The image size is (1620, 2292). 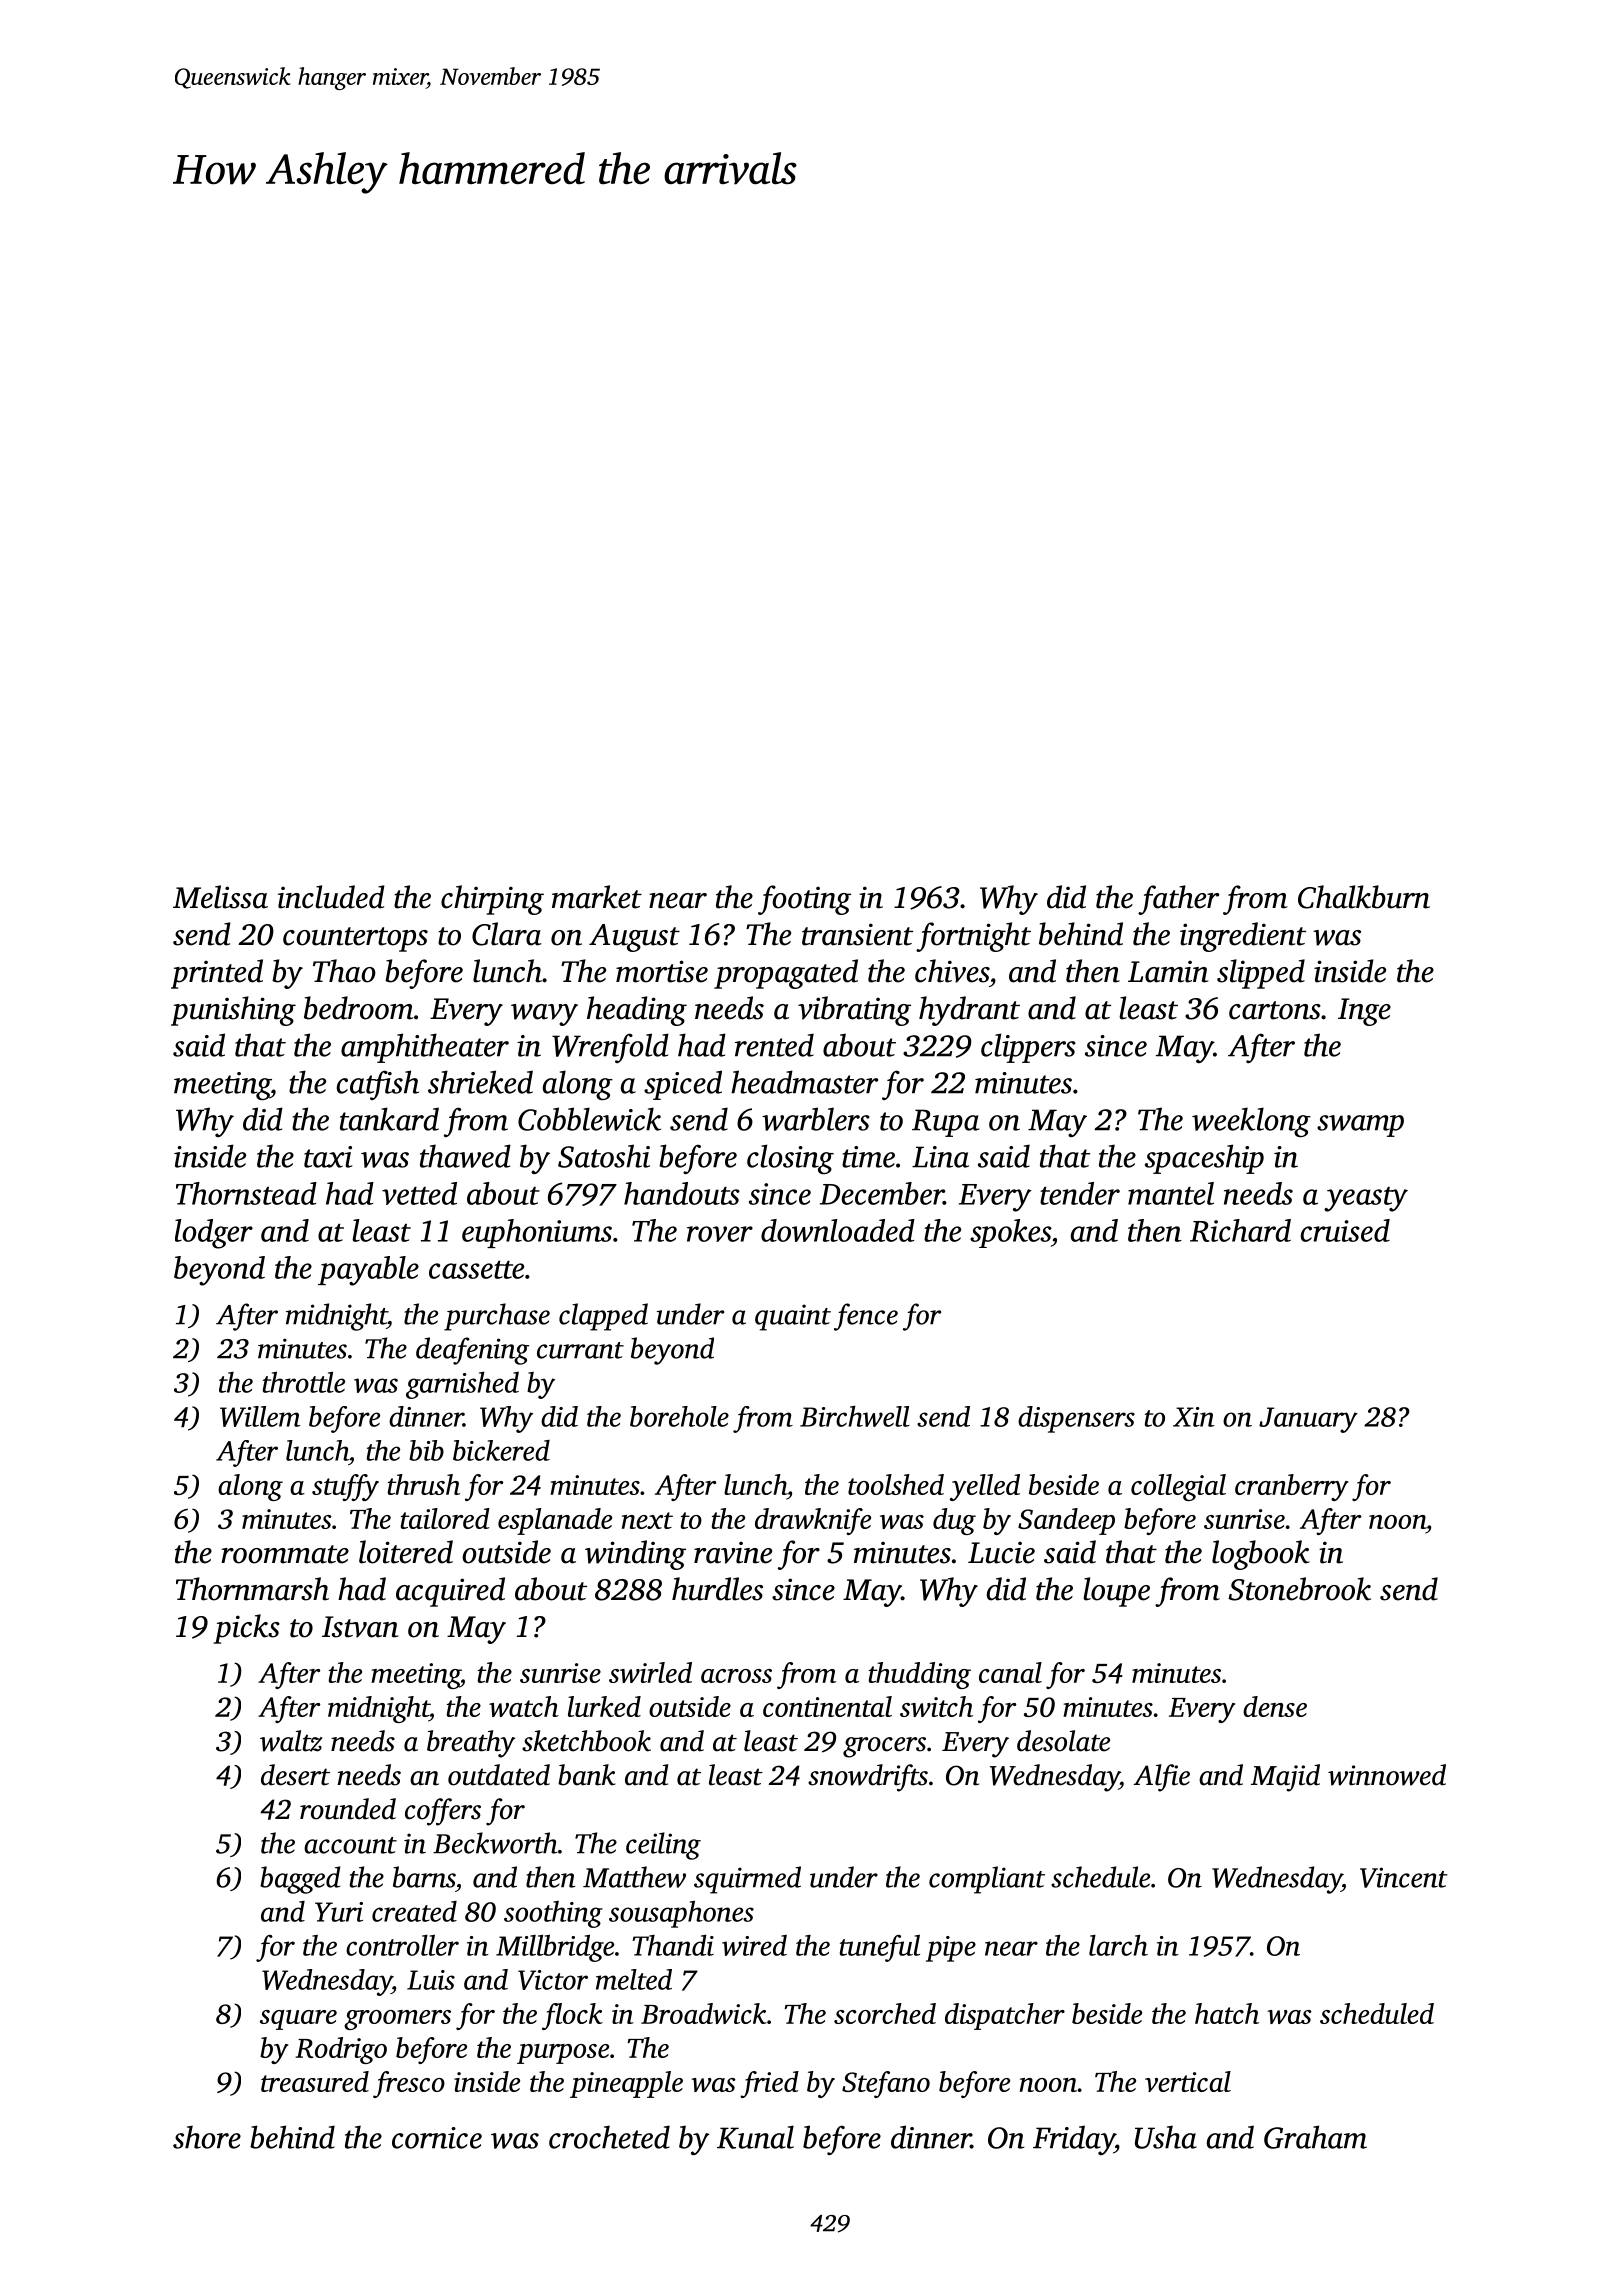 I want to click on throttle, so click(x=304, y=1382).
